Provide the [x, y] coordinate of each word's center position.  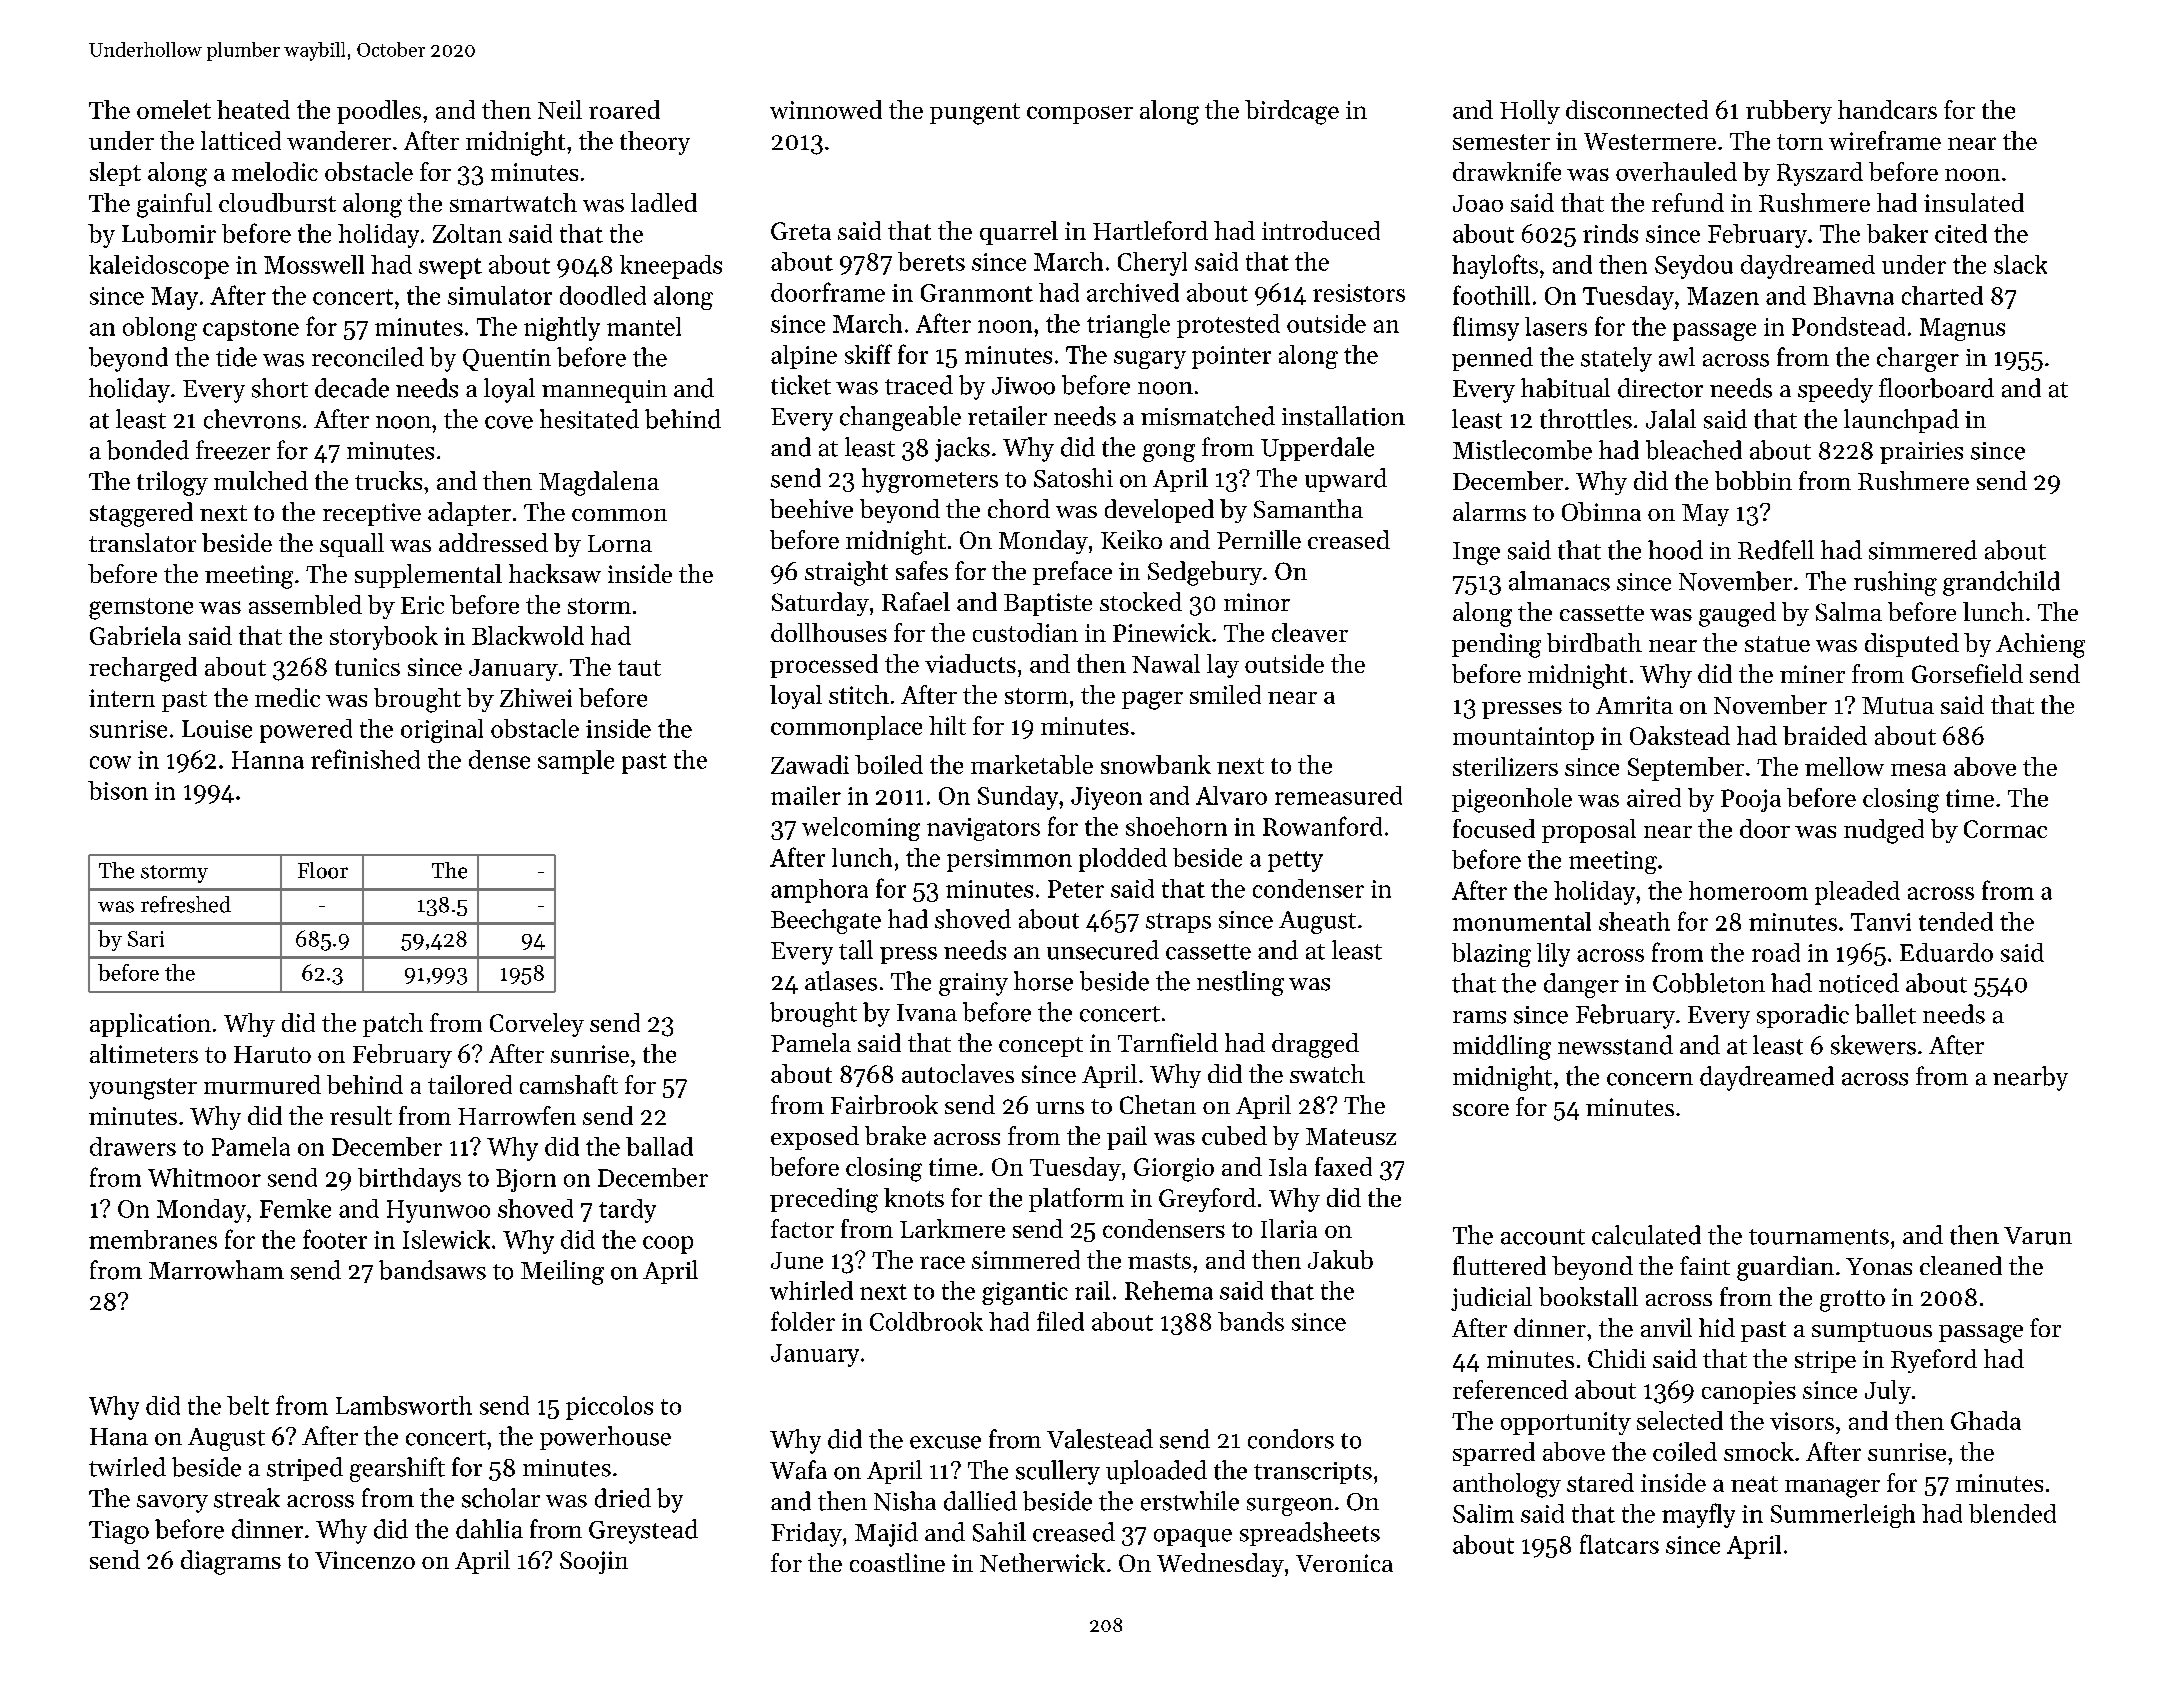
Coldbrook [926, 1321]
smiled [1225, 694]
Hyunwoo [438, 1211]
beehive [811, 508]
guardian [1785, 1268]
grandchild [2001, 583]
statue [1777, 644]
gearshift [397, 1469]
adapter [469, 514]
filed [1060, 1321]
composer [1080, 115]
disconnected [1637, 109]
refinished [365, 759]
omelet [174, 109]
